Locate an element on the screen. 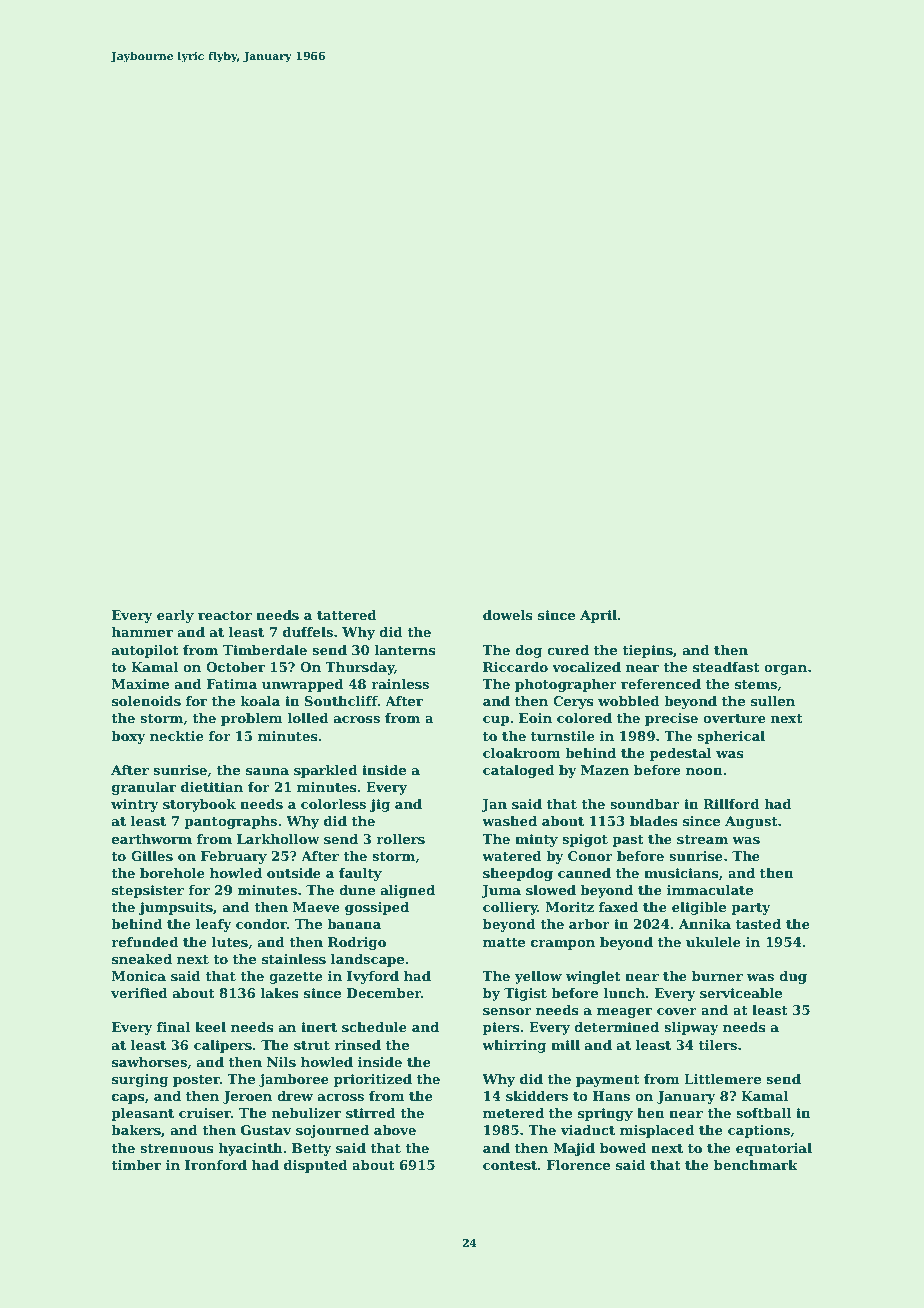  Rillford is located at coordinates (731, 804).
